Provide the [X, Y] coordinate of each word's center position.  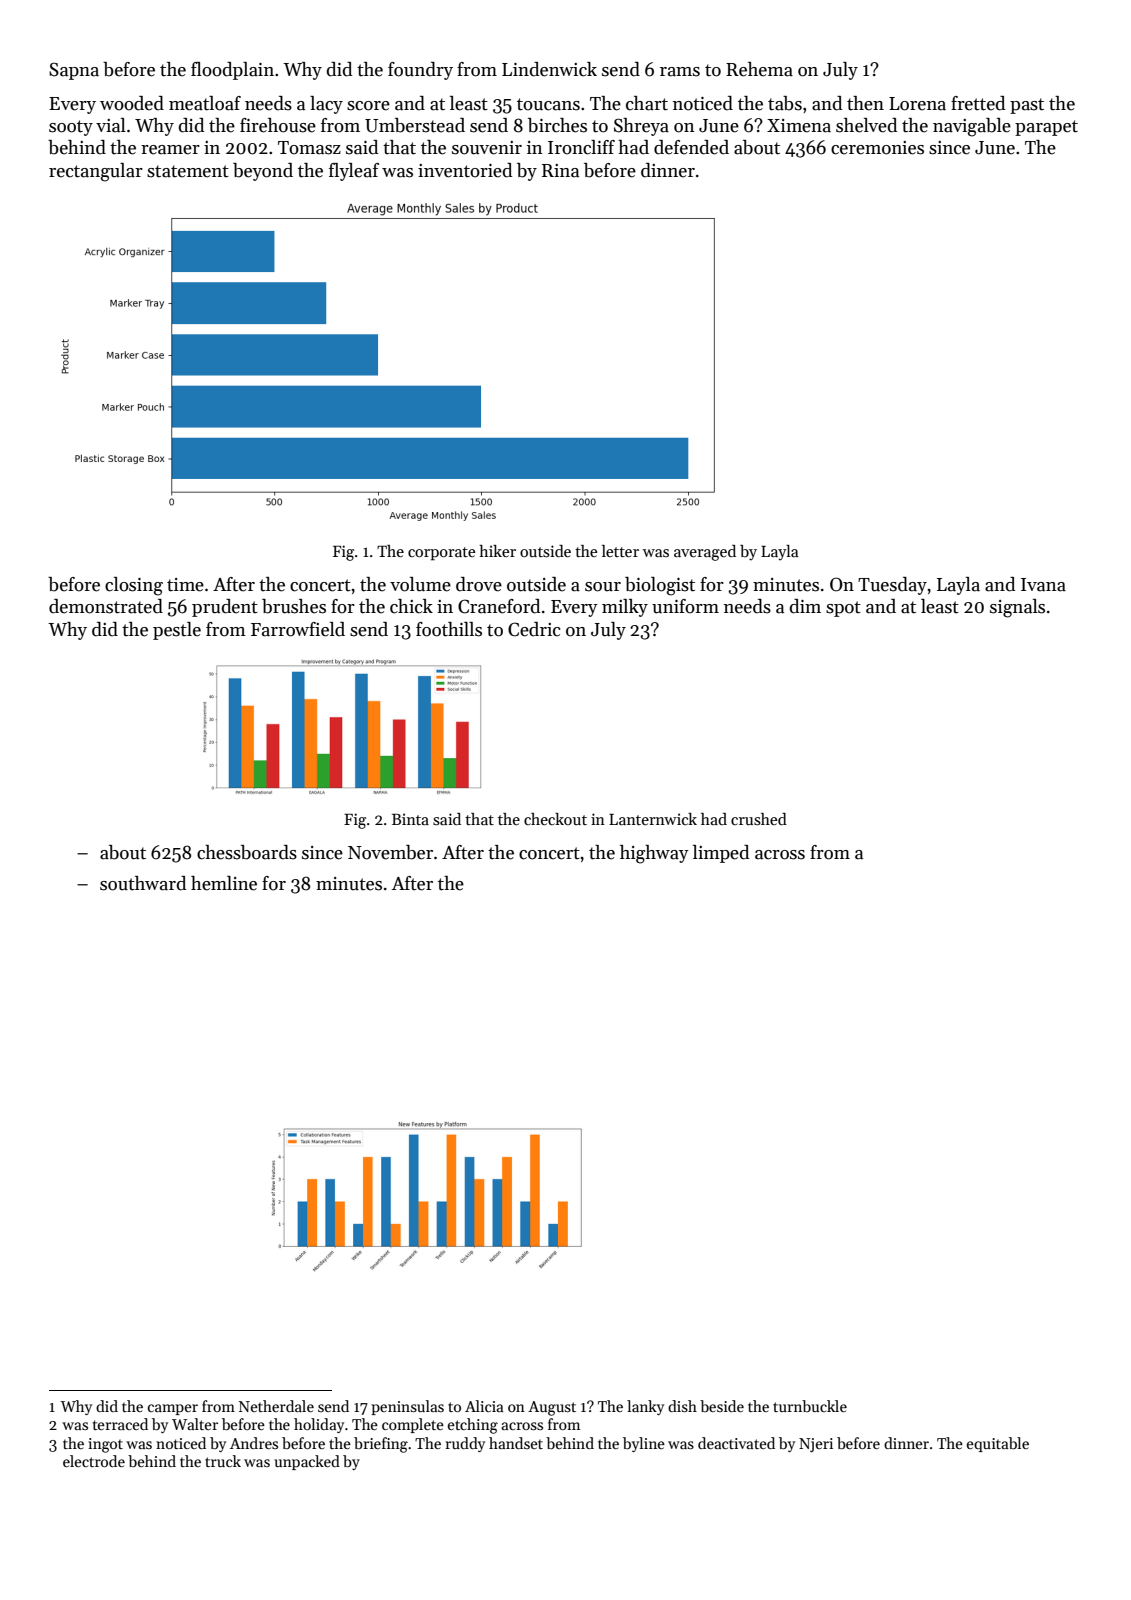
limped [721, 854]
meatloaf [205, 103]
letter [620, 551]
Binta [410, 819]
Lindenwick [549, 69]
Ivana [1043, 585]
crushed [759, 819]
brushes [294, 606]
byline [644, 1444]
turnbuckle [810, 1406]
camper [173, 1409]
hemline [224, 883]
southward [143, 883]
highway [654, 854]
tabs [785, 103]
